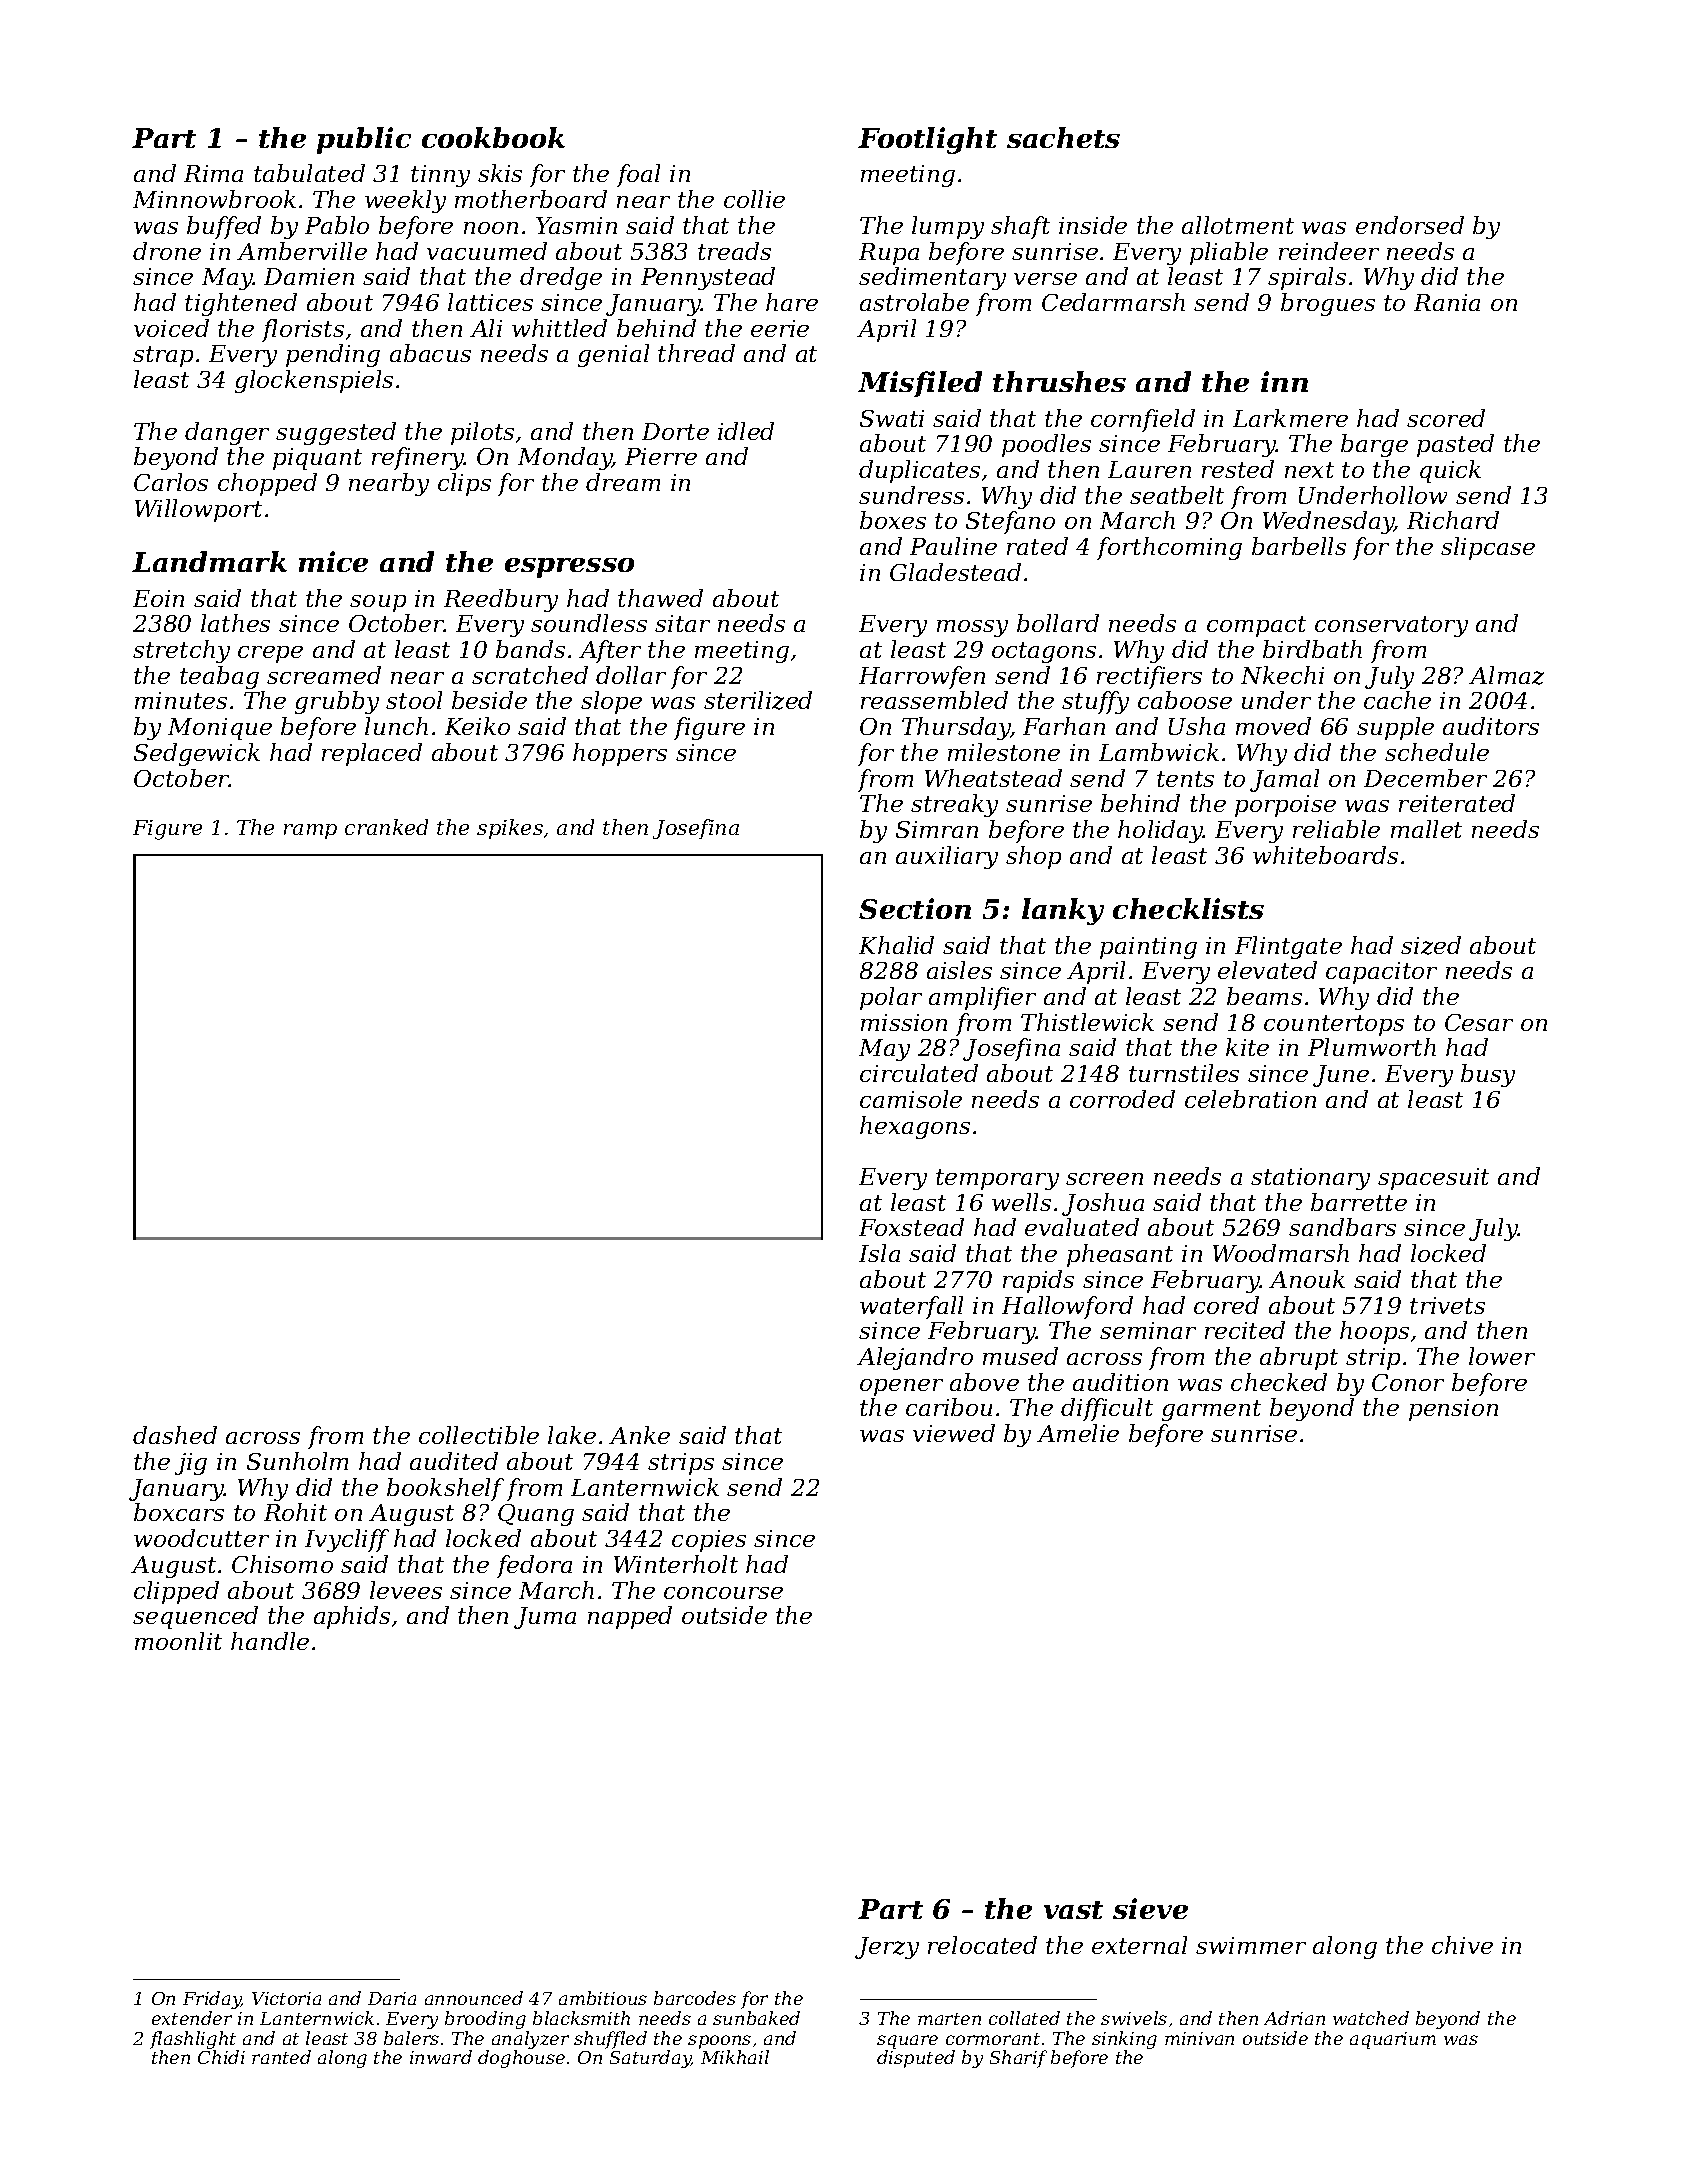 This document has width=1683, height=2178. What do you see at coordinates (378, 603) in the document?
I see `soup` at bounding box center [378, 603].
